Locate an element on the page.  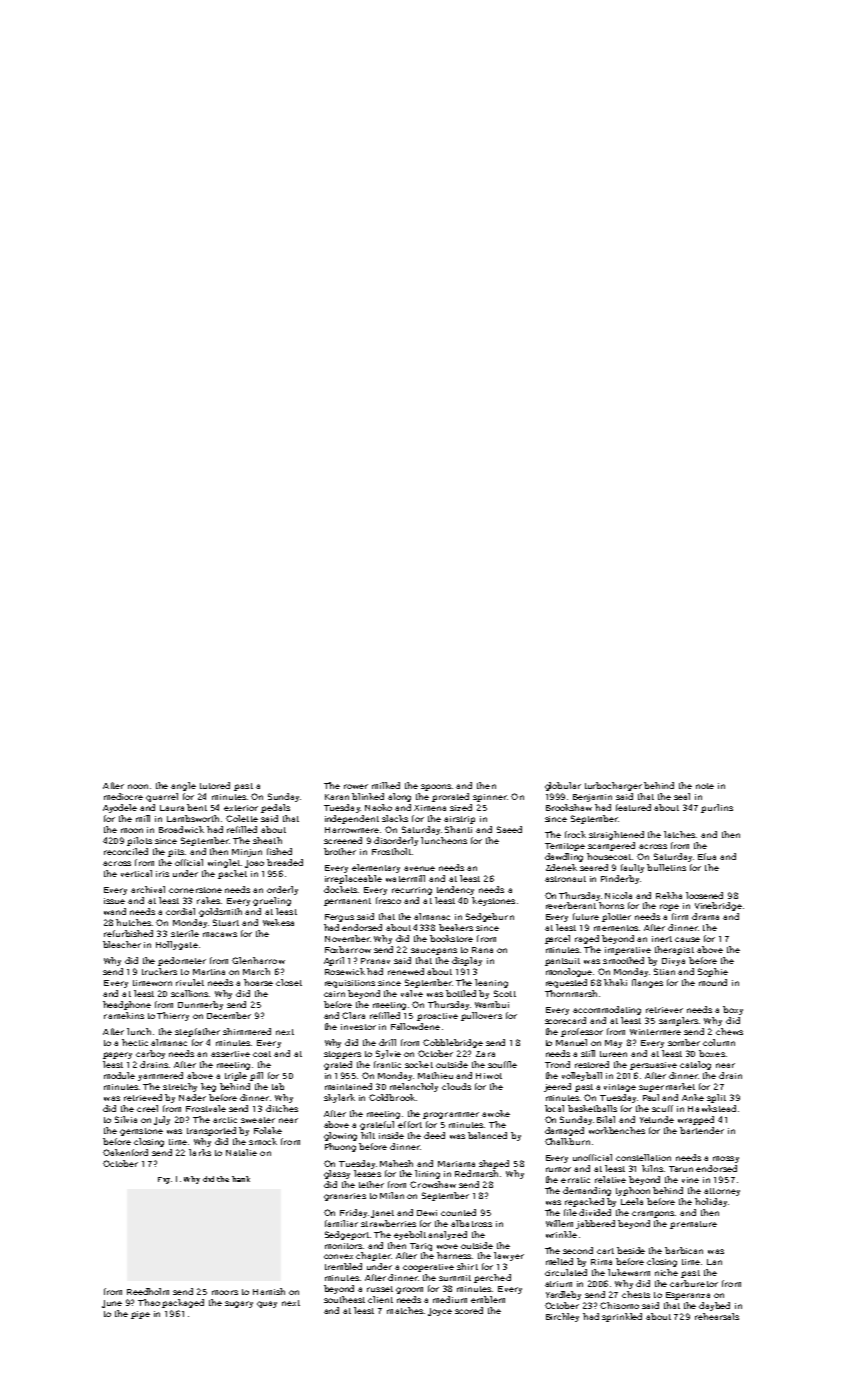
saucepans is located at coordinates (434, 951).
